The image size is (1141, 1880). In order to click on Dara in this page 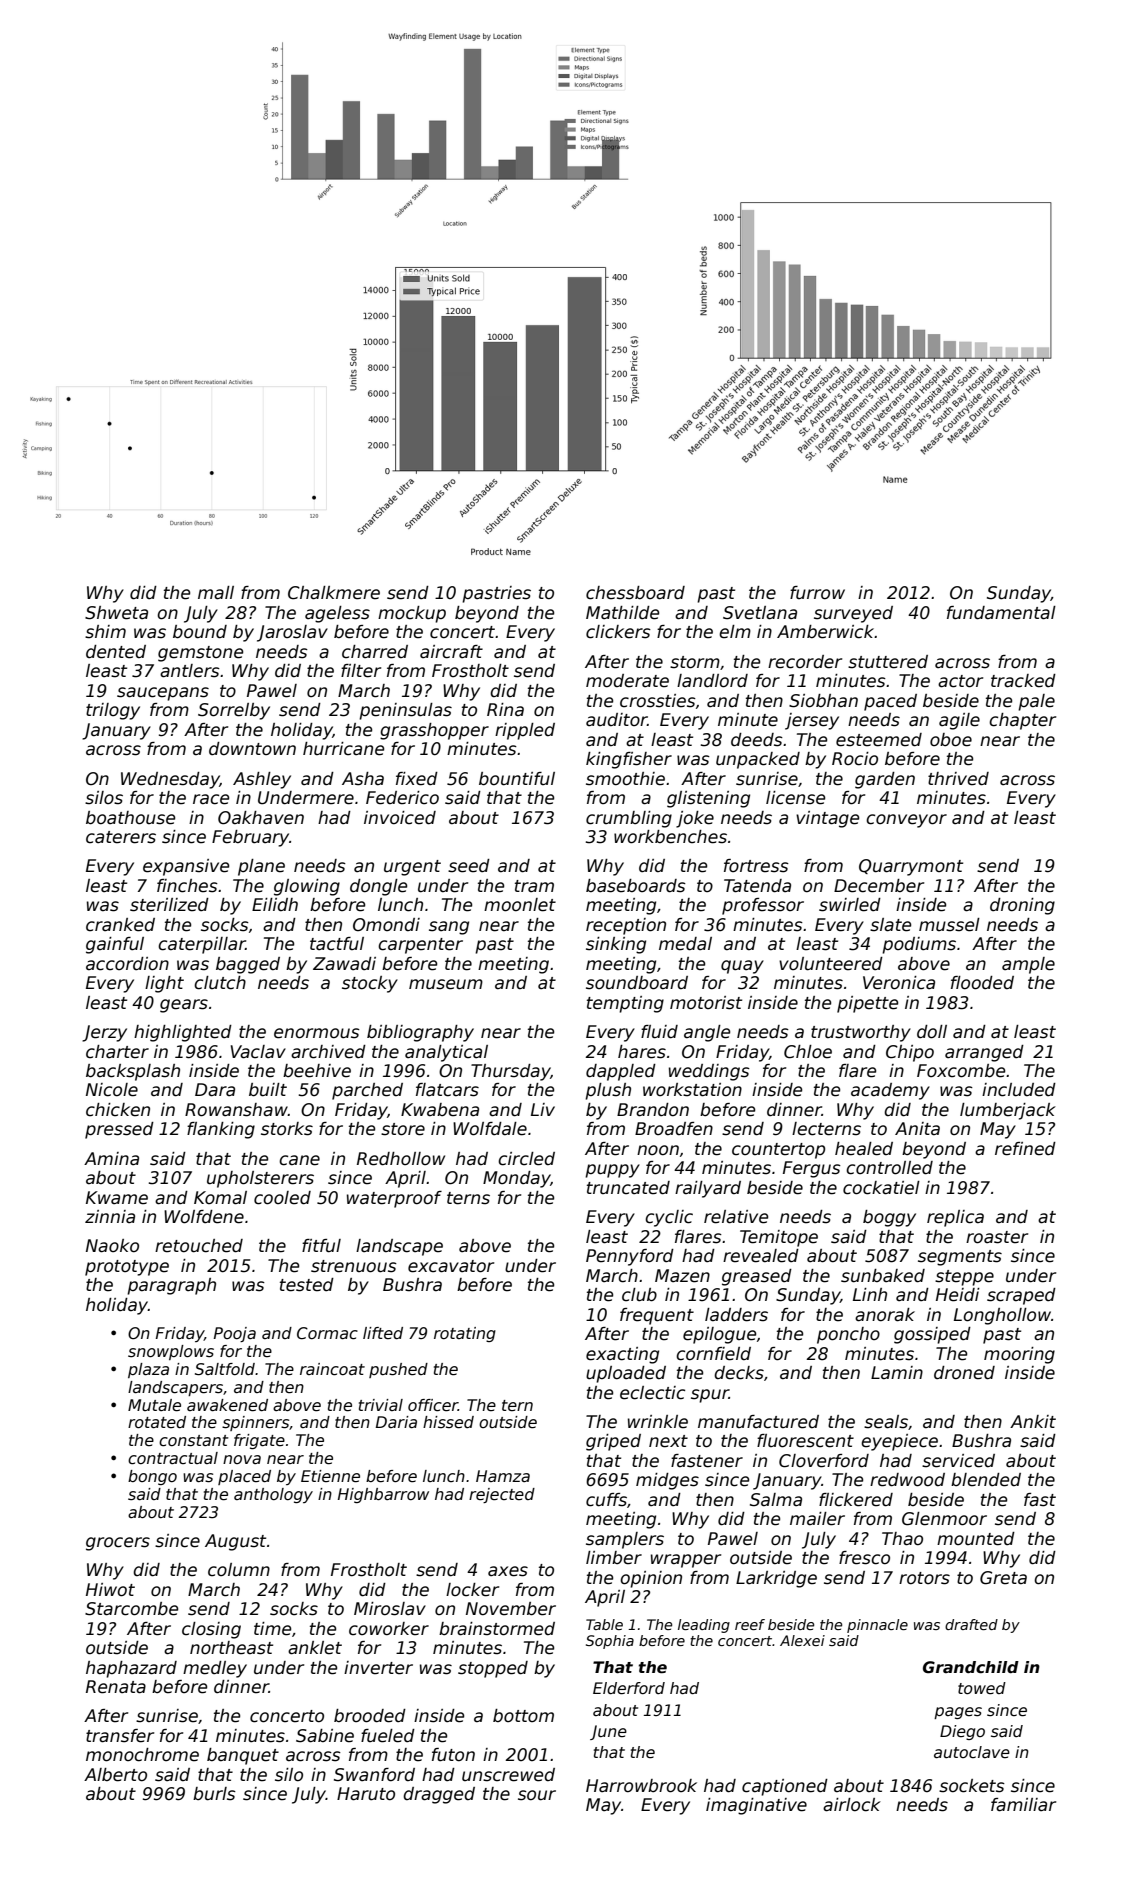, I will do `click(215, 1090)`.
